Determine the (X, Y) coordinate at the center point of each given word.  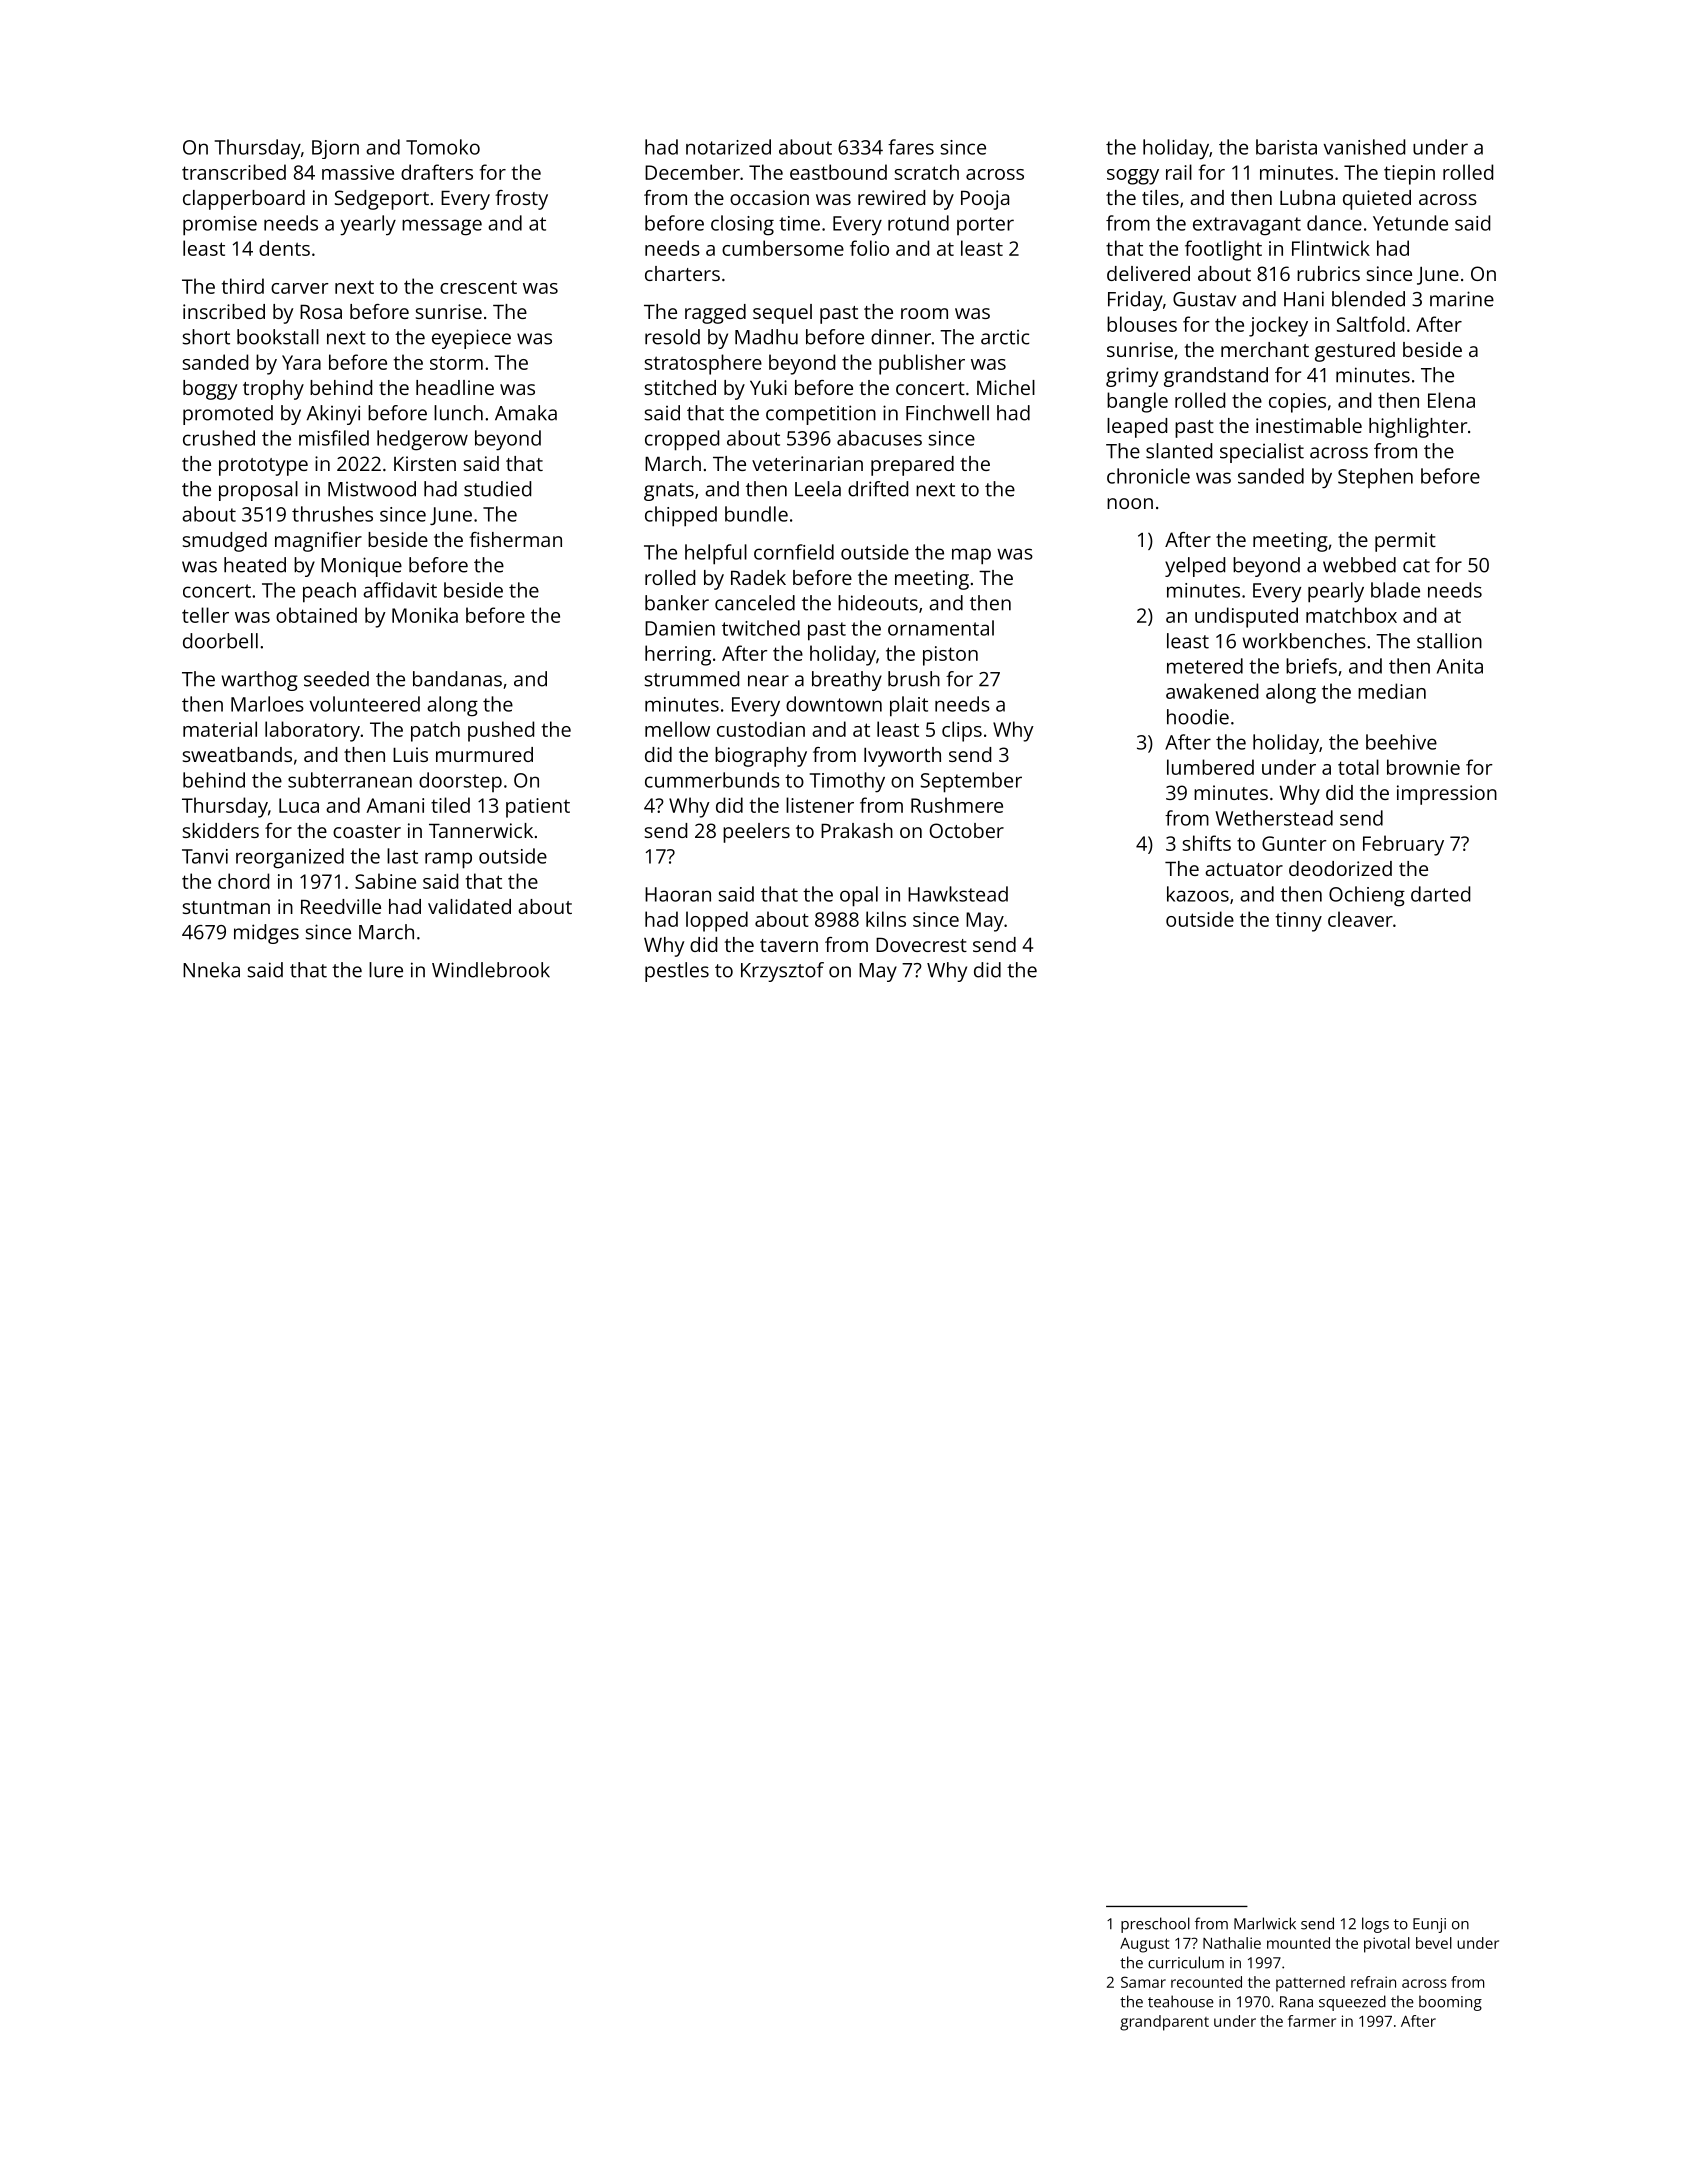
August (1145, 1945)
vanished (1364, 147)
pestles (677, 972)
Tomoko (443, 147)
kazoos (1198, 894)
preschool (1155, 1925)
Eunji (1429, 1925)
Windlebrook (491, 970)
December (692, 172)
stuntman (226, 907)
